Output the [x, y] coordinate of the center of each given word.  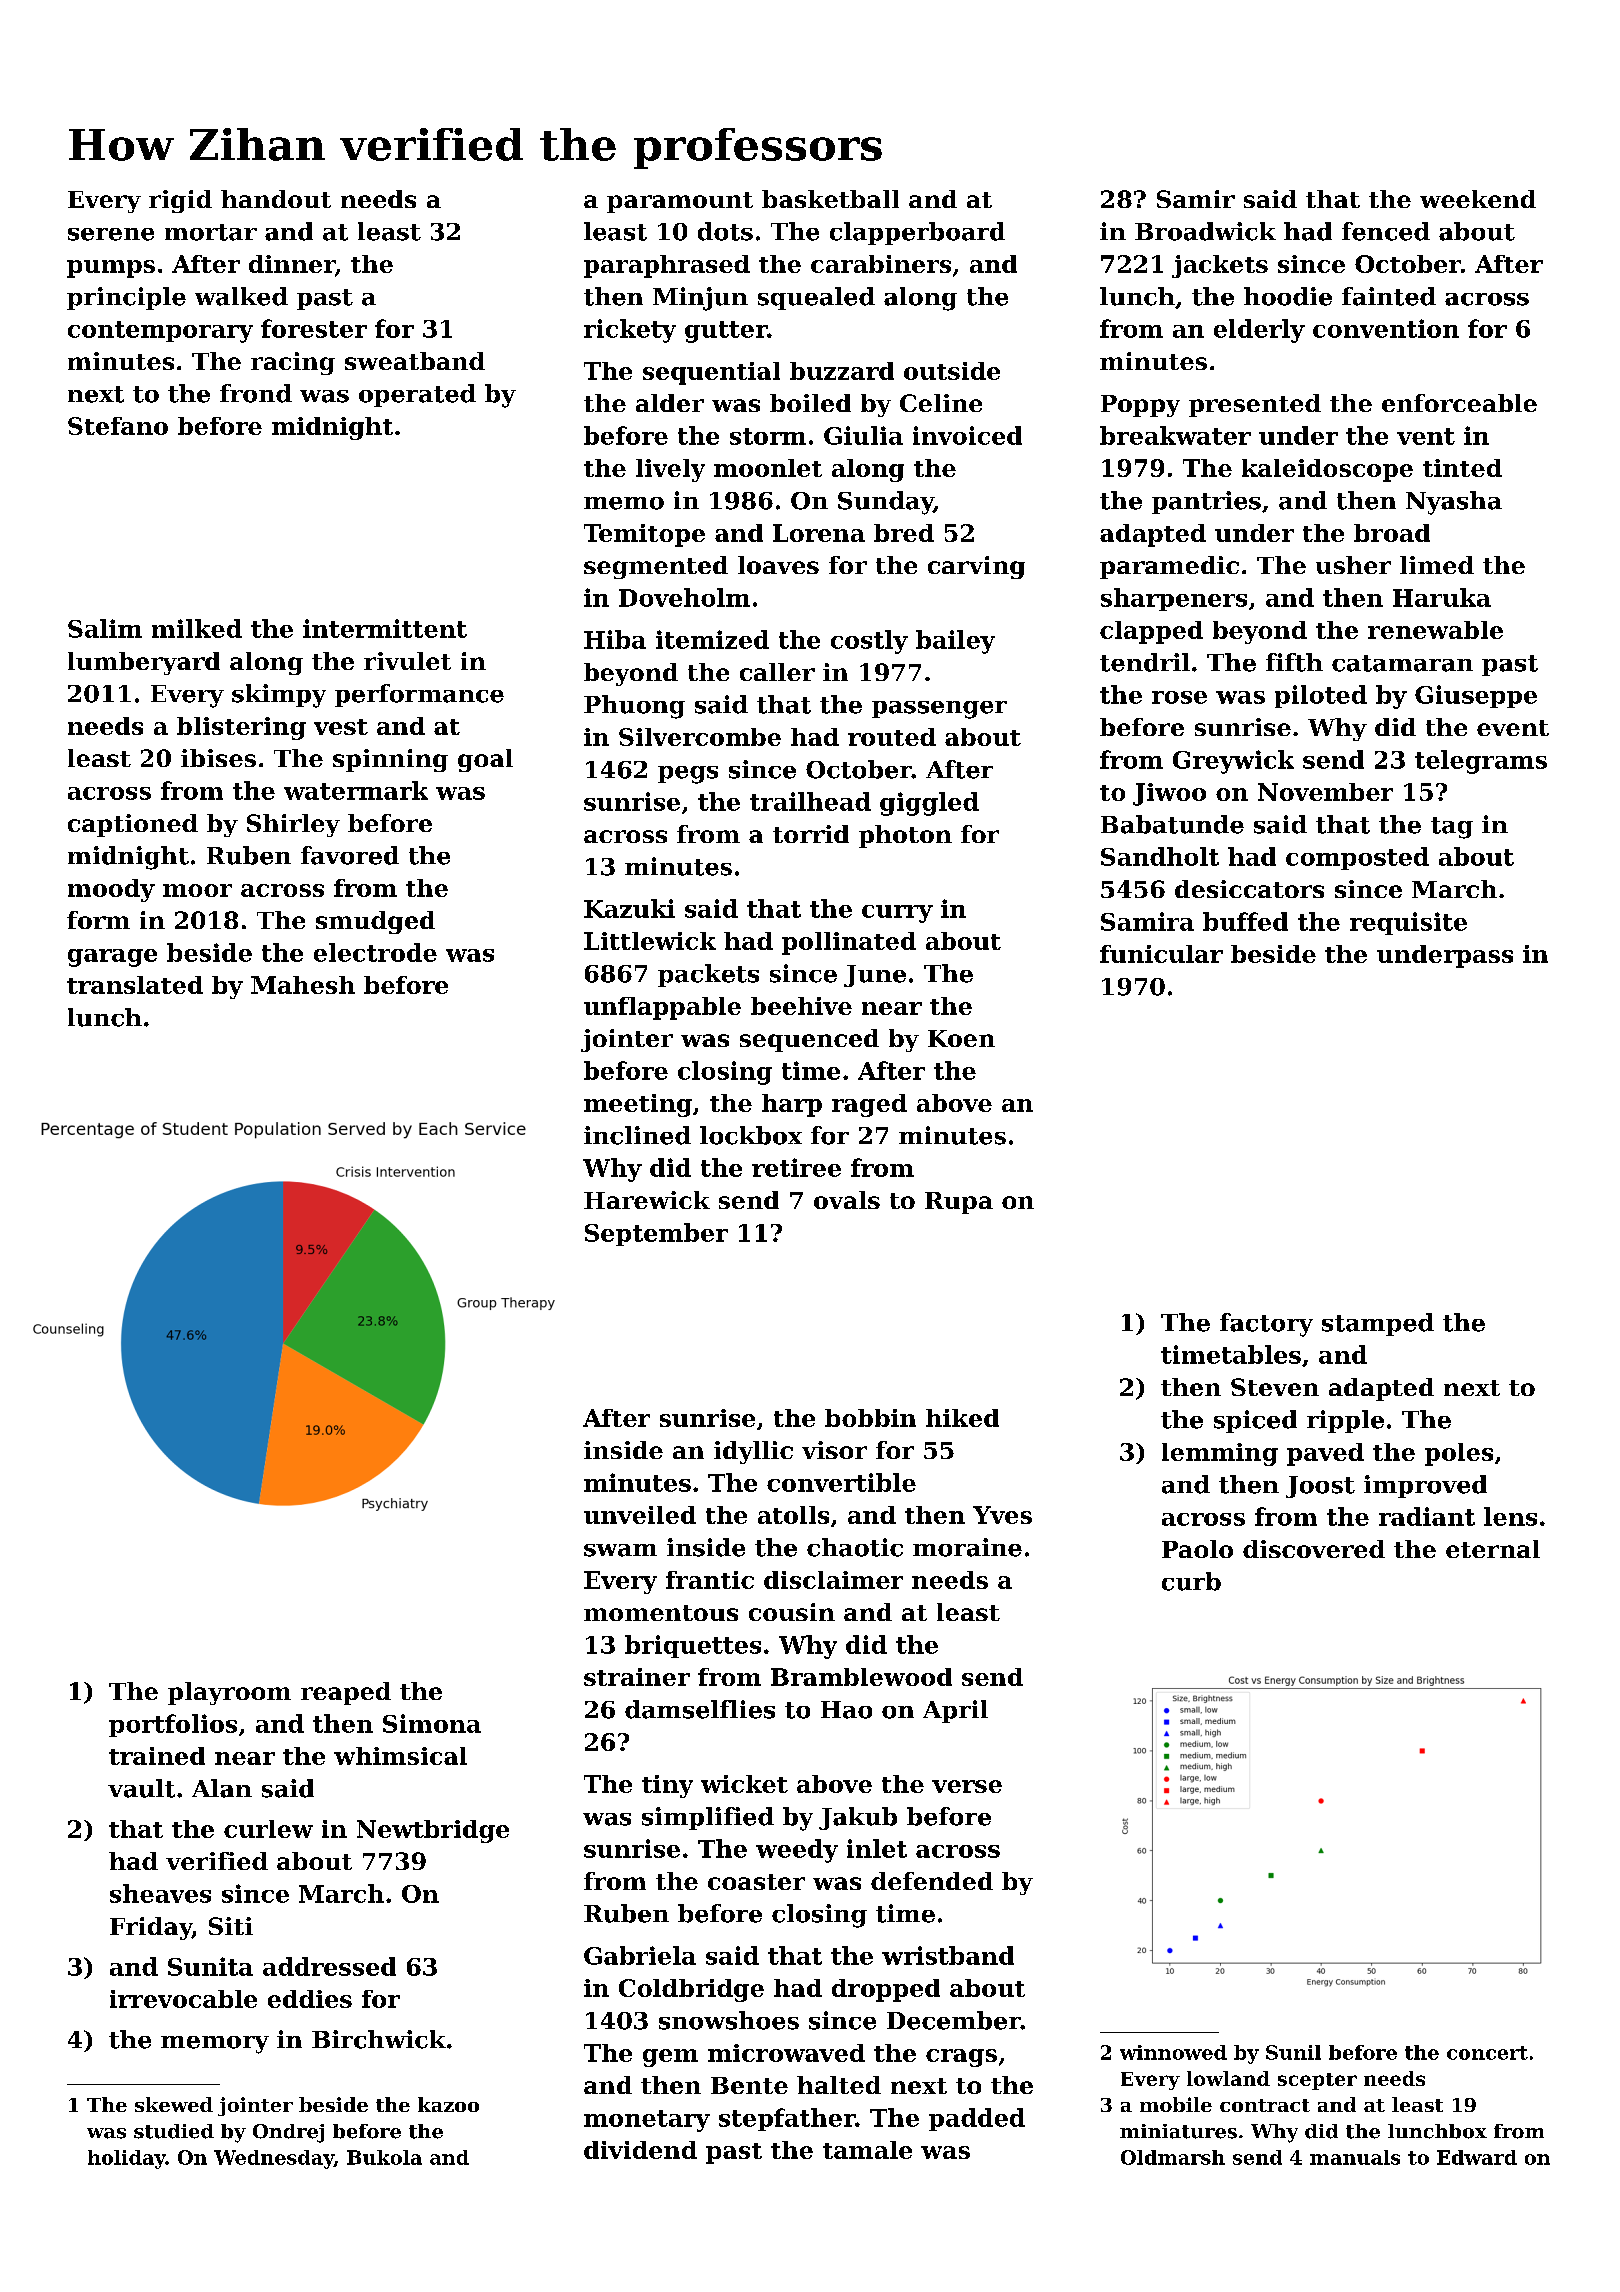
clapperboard [917, 233]
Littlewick [650, 941]
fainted [1389, 296]
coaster [756, 1882]
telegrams [1481, 762]
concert [1487, 2053]
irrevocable [183, 1999]
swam [620, 1550]
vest [341, 727]
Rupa [959, 1203]
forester [314, 328]
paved [1325, 1454]
